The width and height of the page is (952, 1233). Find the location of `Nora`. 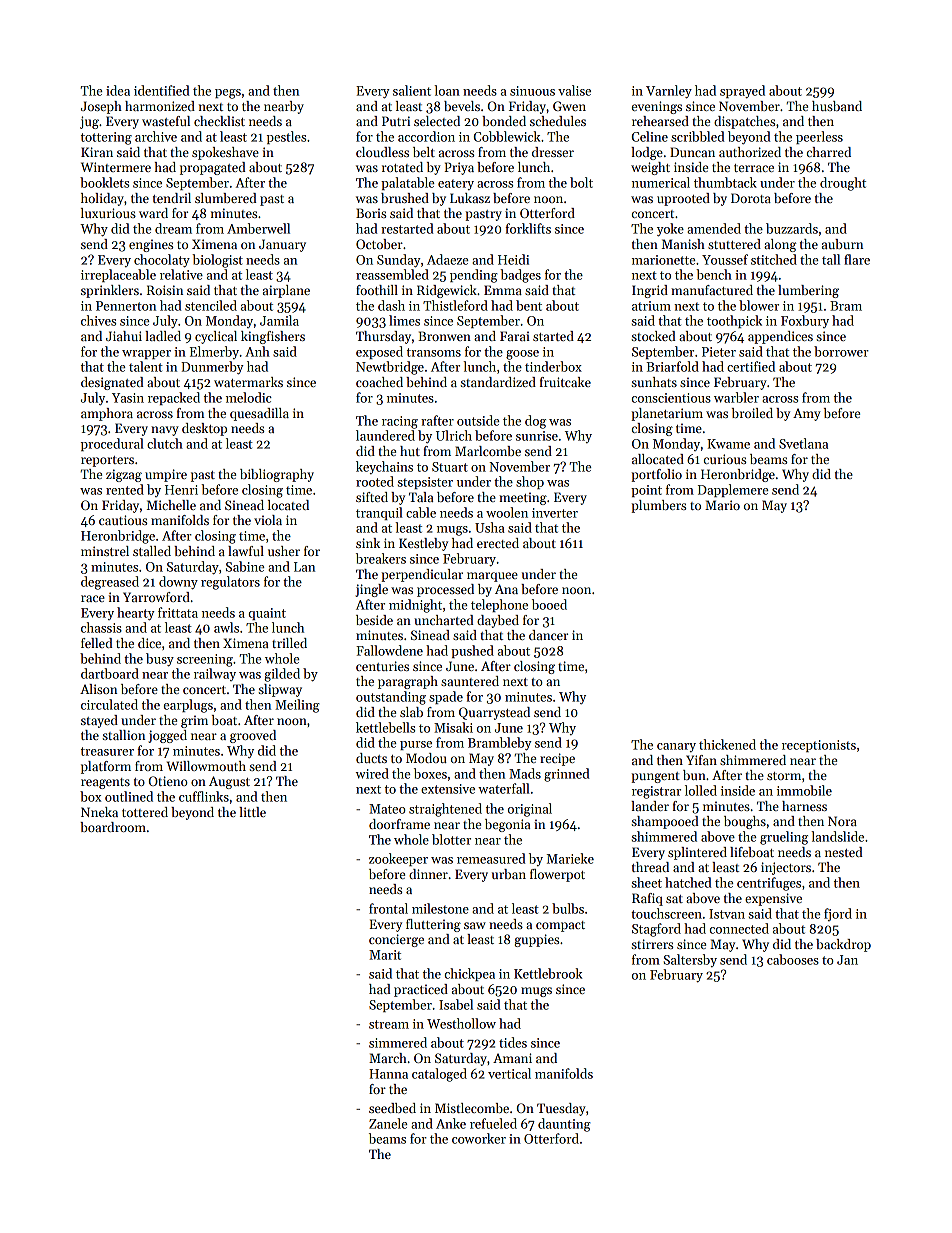

Nora is located at coordinates (842, 821).
